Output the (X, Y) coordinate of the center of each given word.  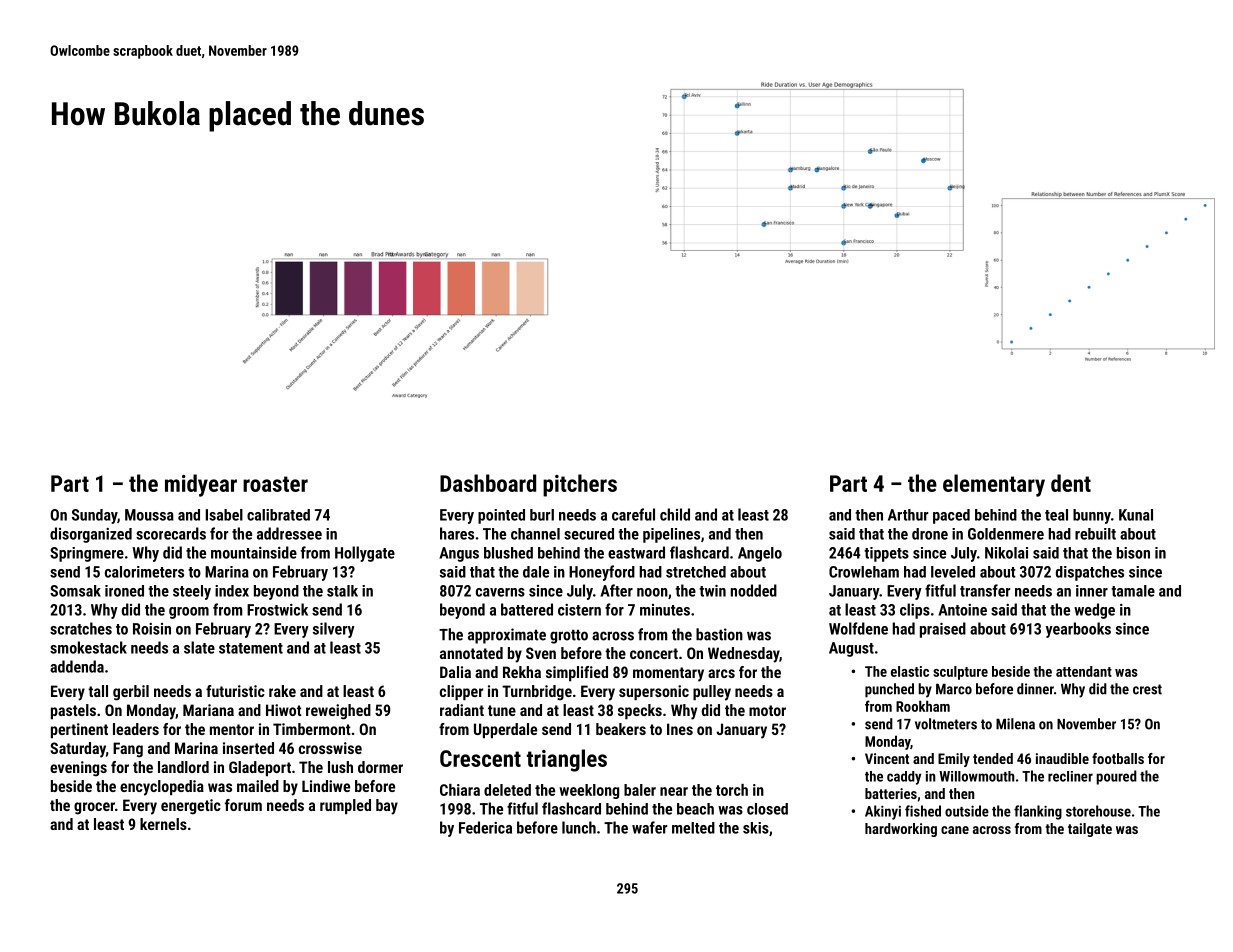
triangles (567, 760)
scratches (81, 628)
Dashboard (488, 483)
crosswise (330, 748)
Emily (954, 760)
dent (1071, 483)
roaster (275, 484)
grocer (94, 808)
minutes (665, 610)
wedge (1094, 611)
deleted (507, 790)
